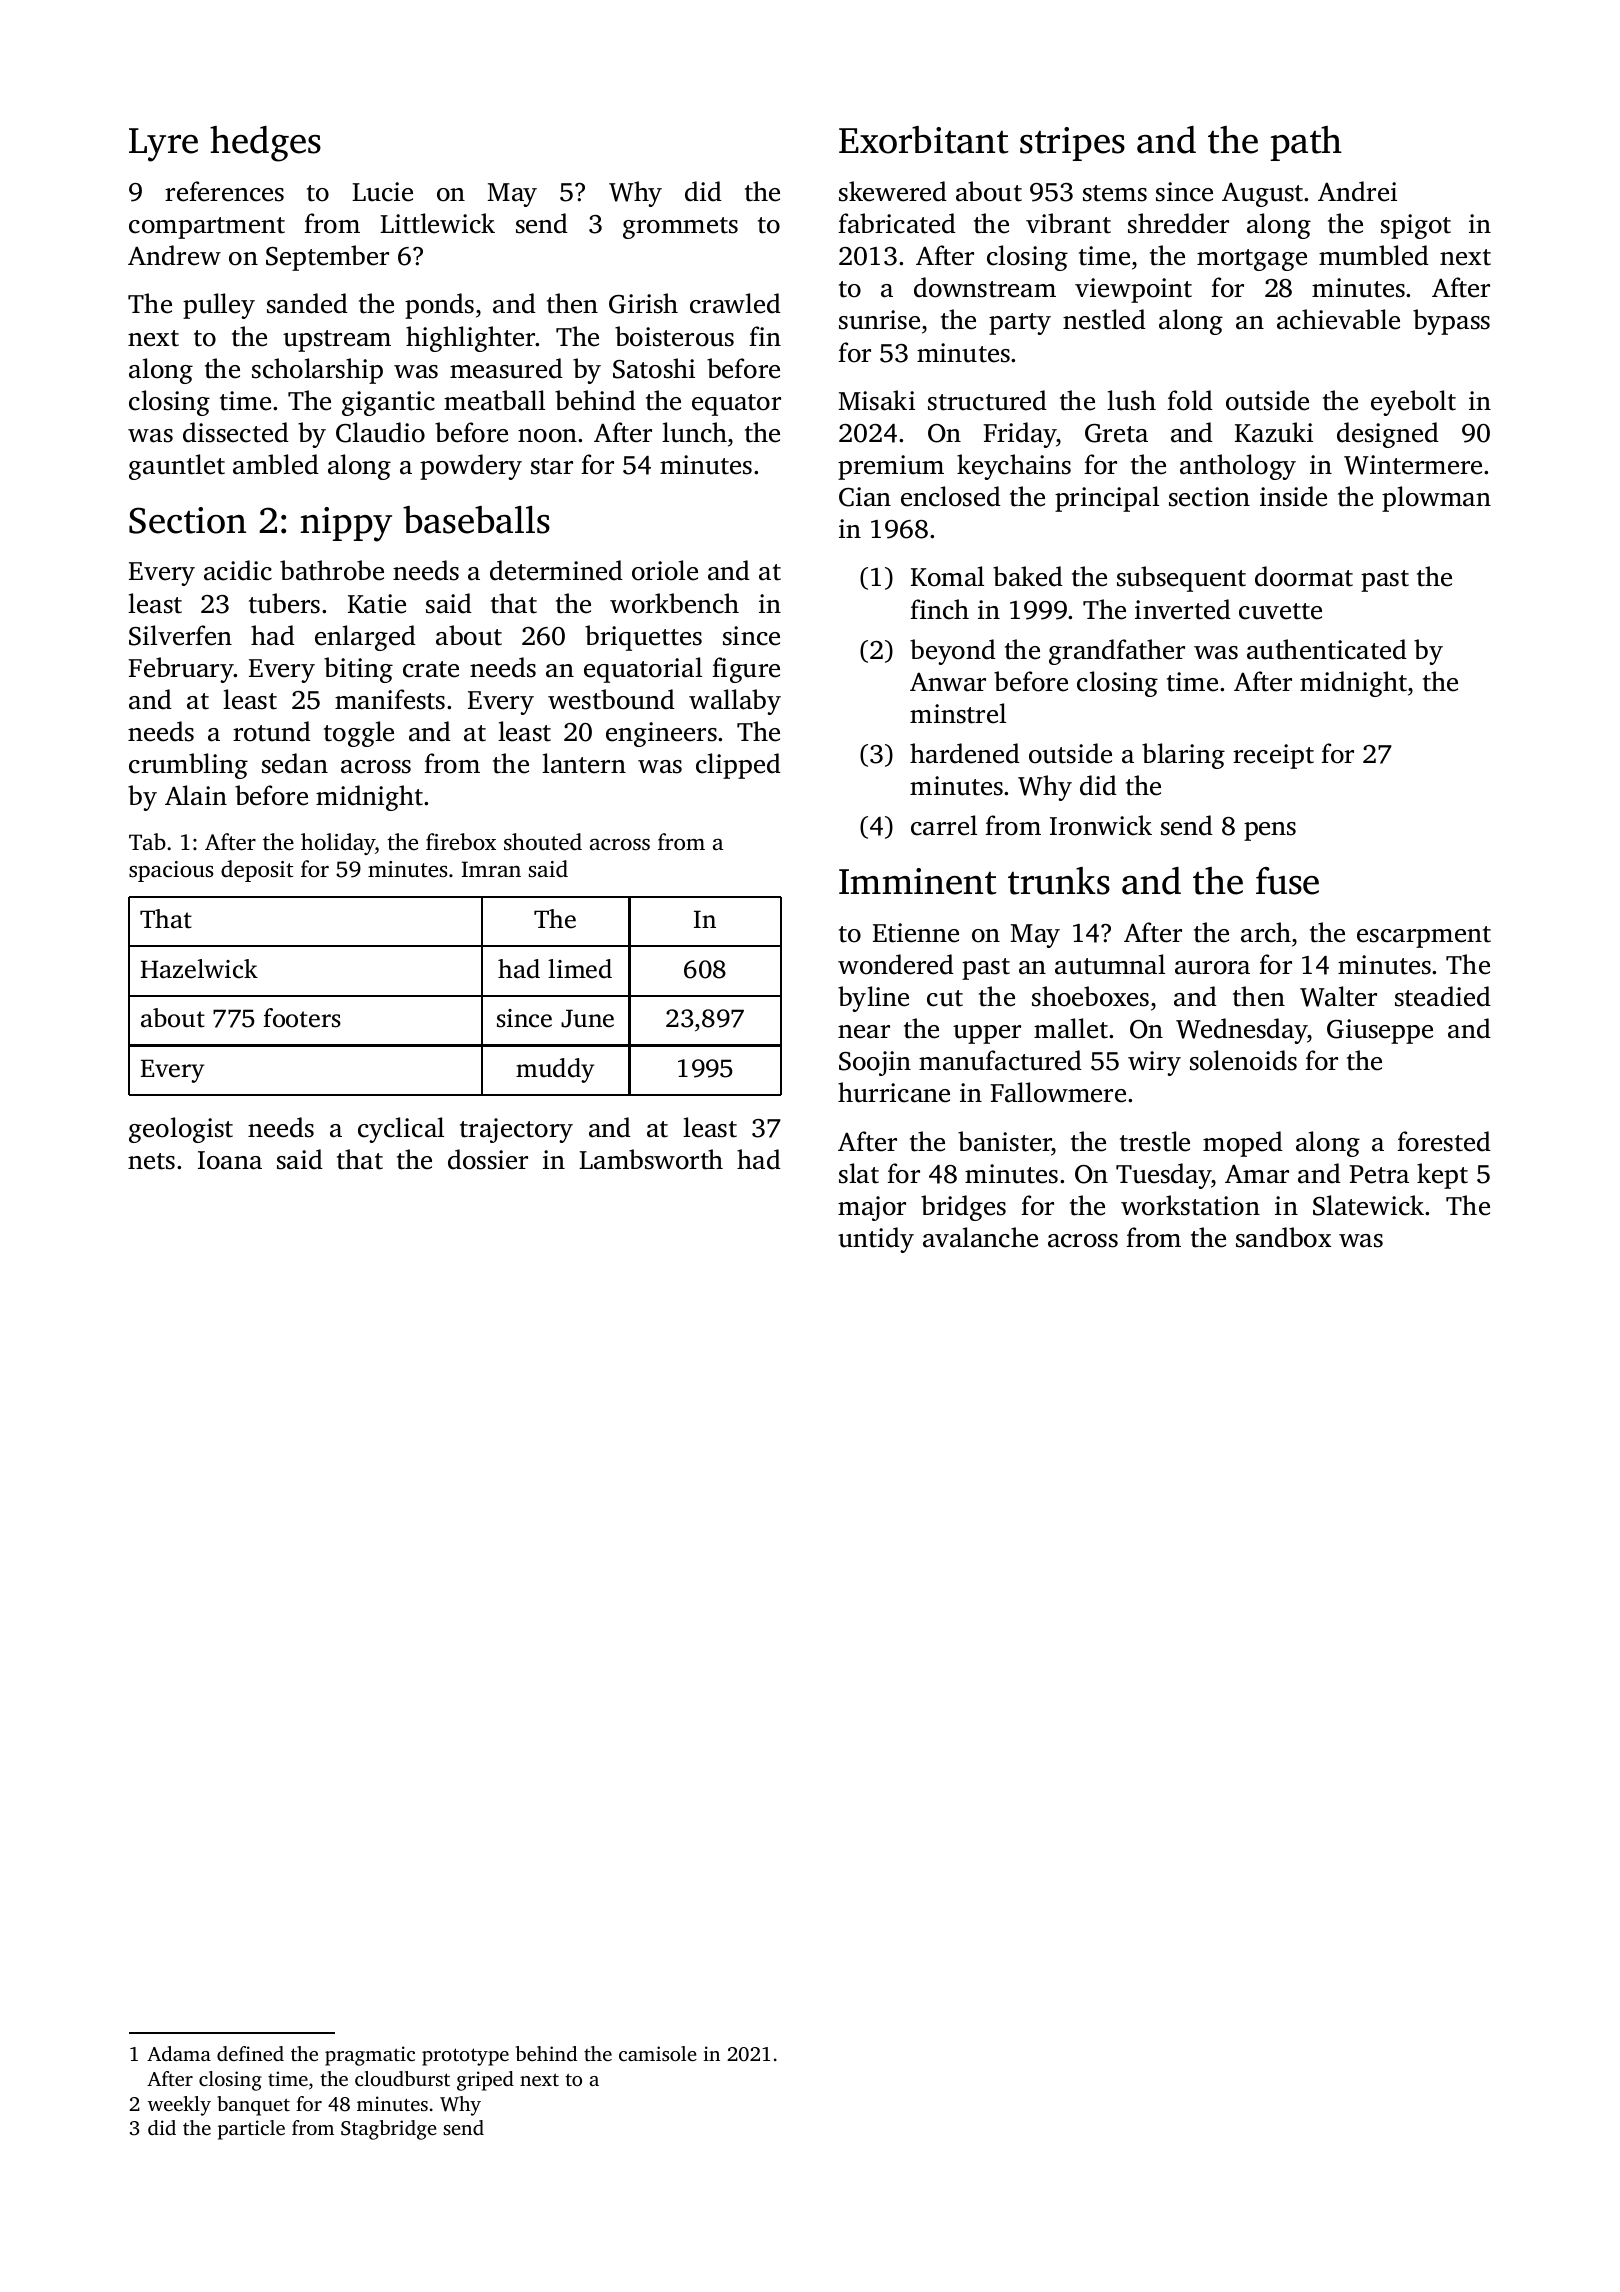 The height and width of the screenshot is (2292, 1620). I want to click on sandbox, so click(1284, 1237).
